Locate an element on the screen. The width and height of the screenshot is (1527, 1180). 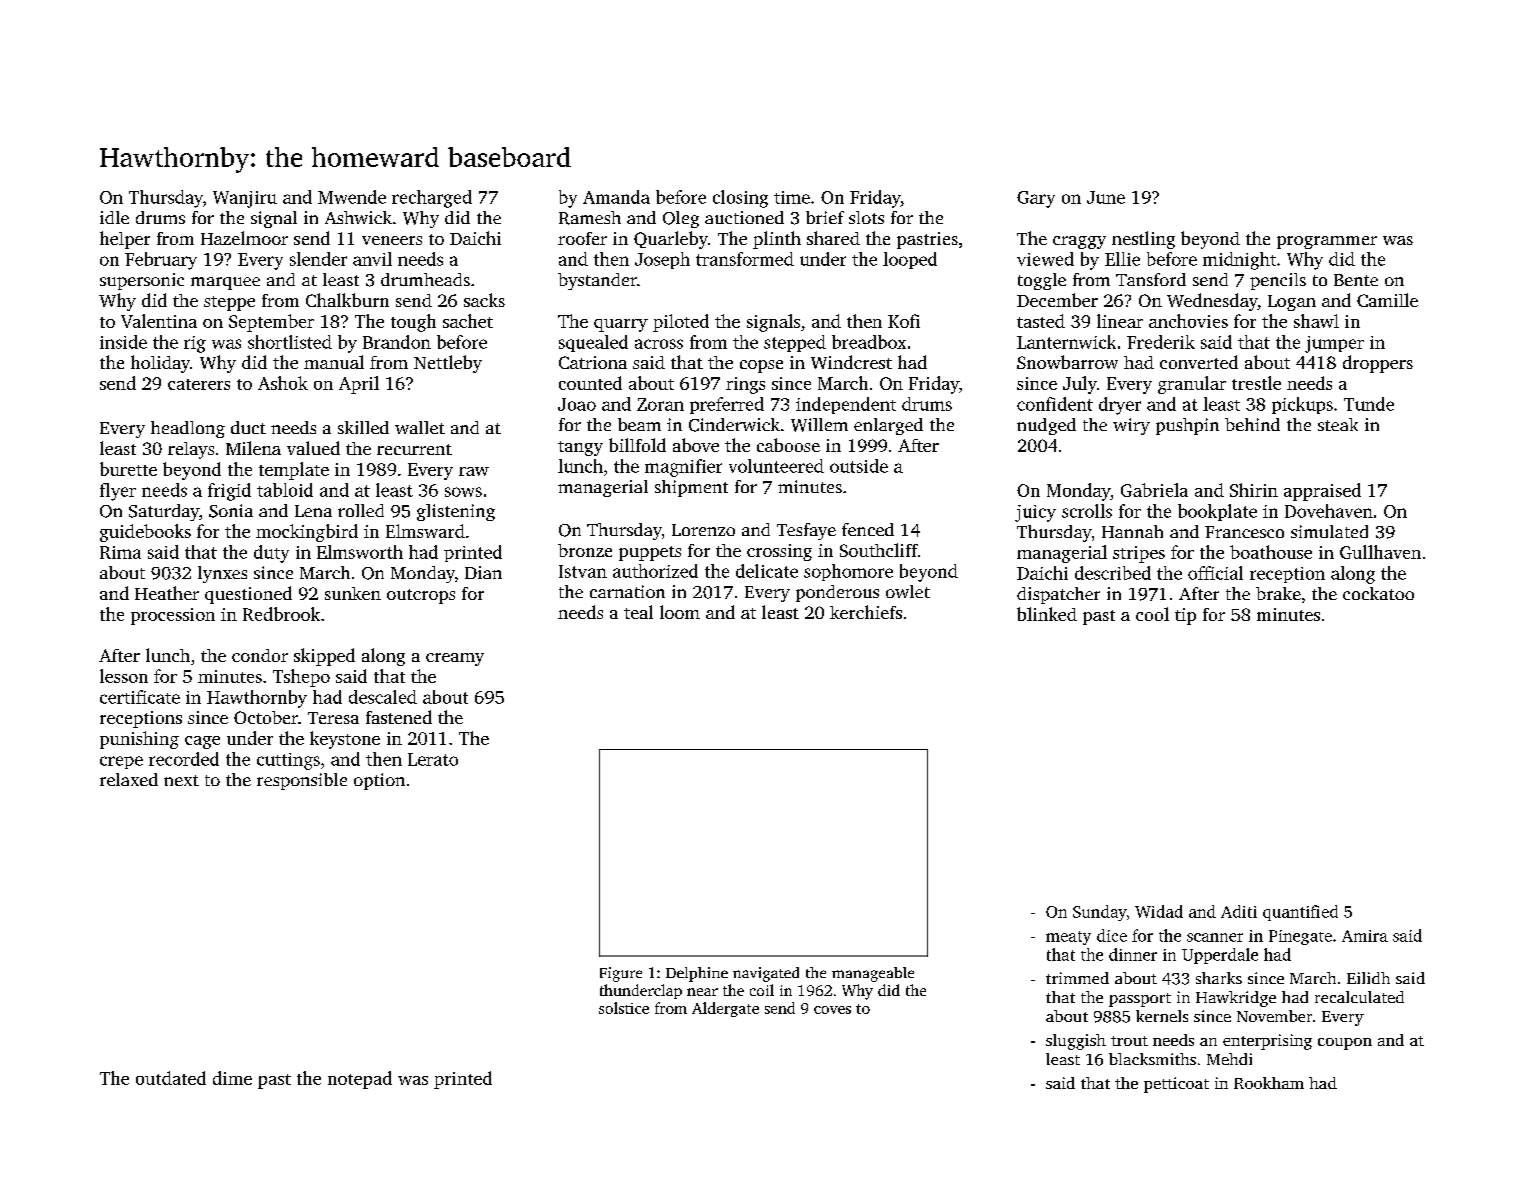
Windcrest is located at coordinates (851, 362).
